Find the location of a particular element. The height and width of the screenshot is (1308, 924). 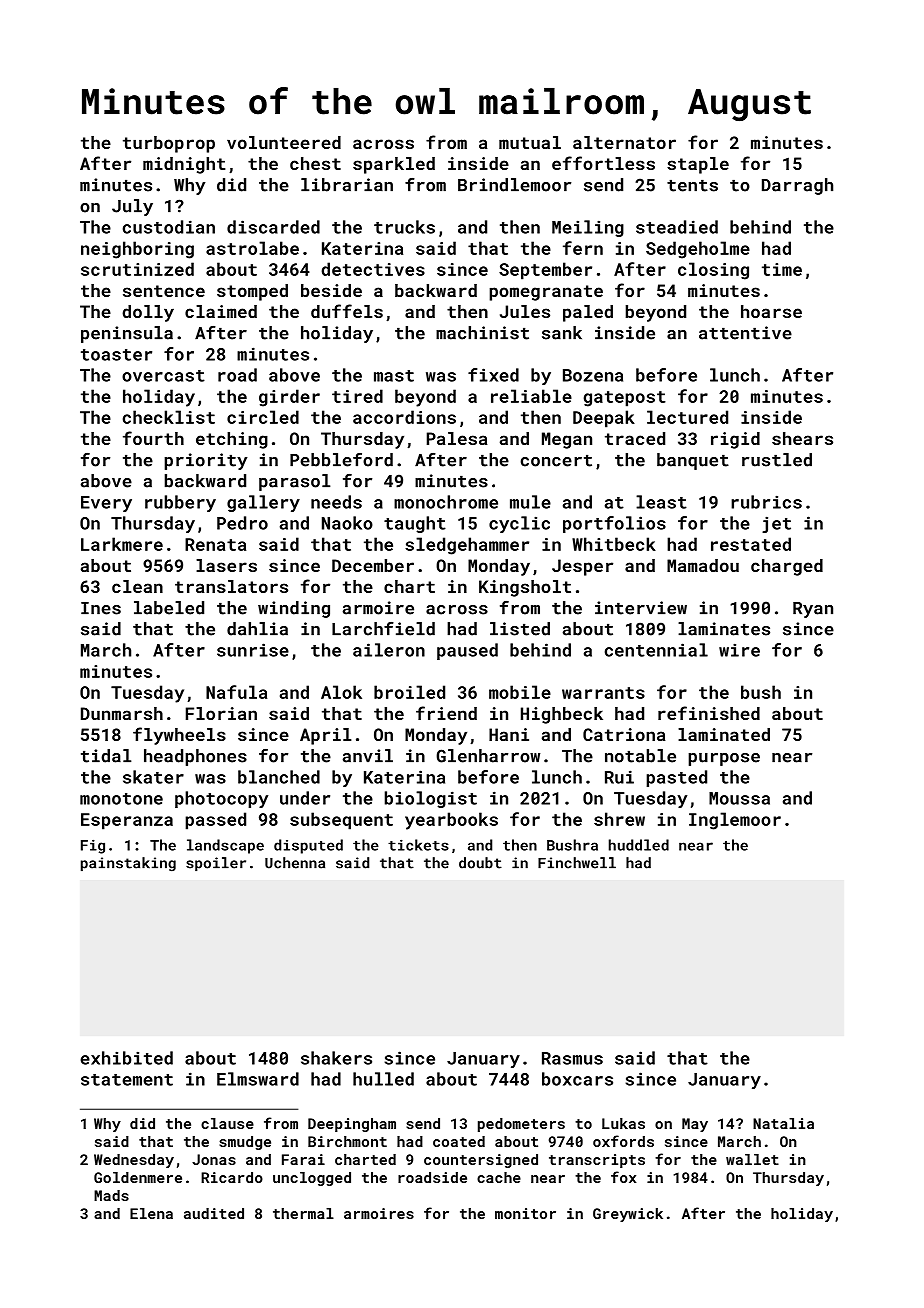

turboprop is located at coordinates (169, 144).
